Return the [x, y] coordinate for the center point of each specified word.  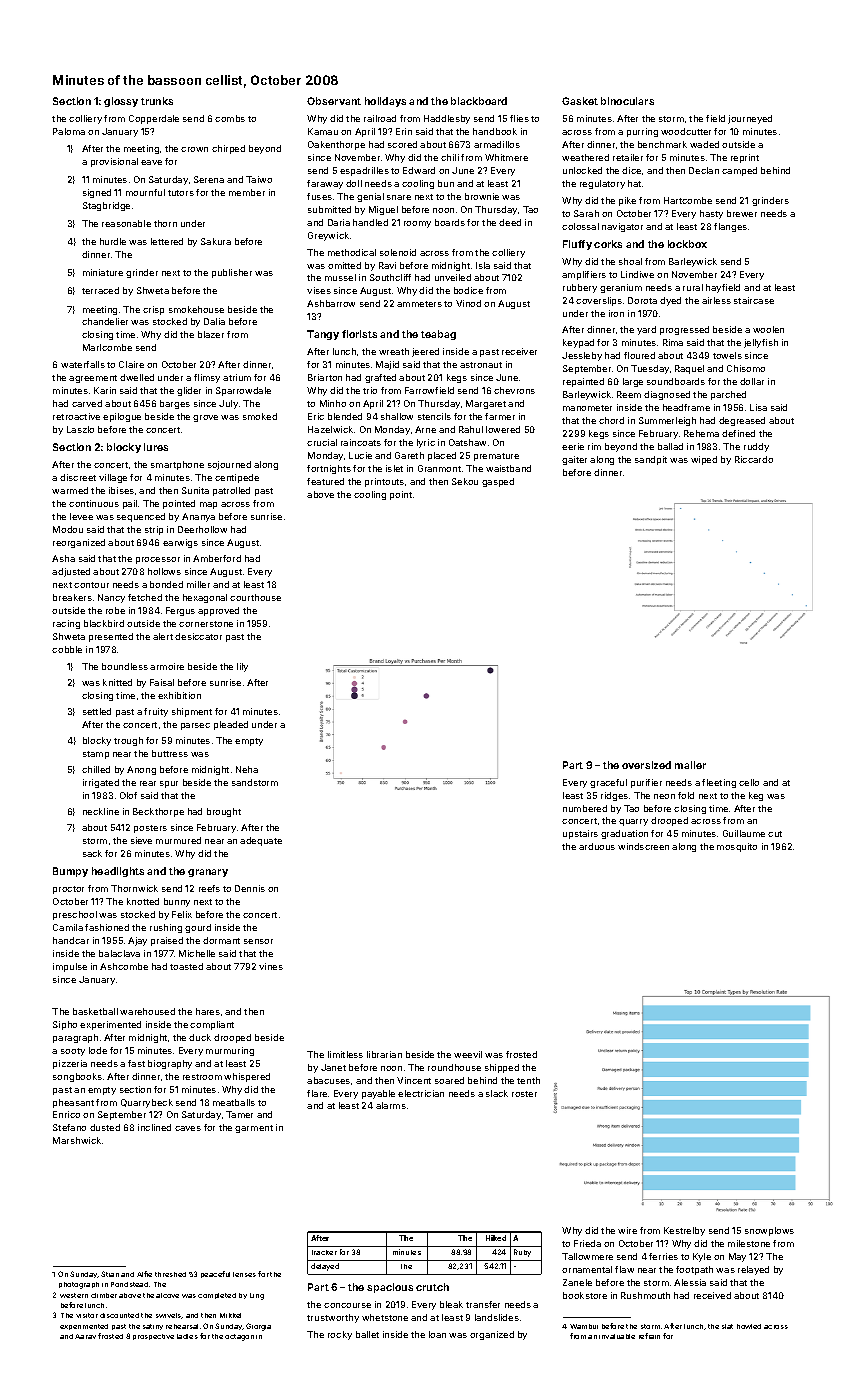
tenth [528, 1080]
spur [169, 784]
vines [271, 966]
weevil [468, 1054]
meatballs [234, 1102]
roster [524, 1094]
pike [627, 201]
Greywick [328, 236]
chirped [228, 149]
